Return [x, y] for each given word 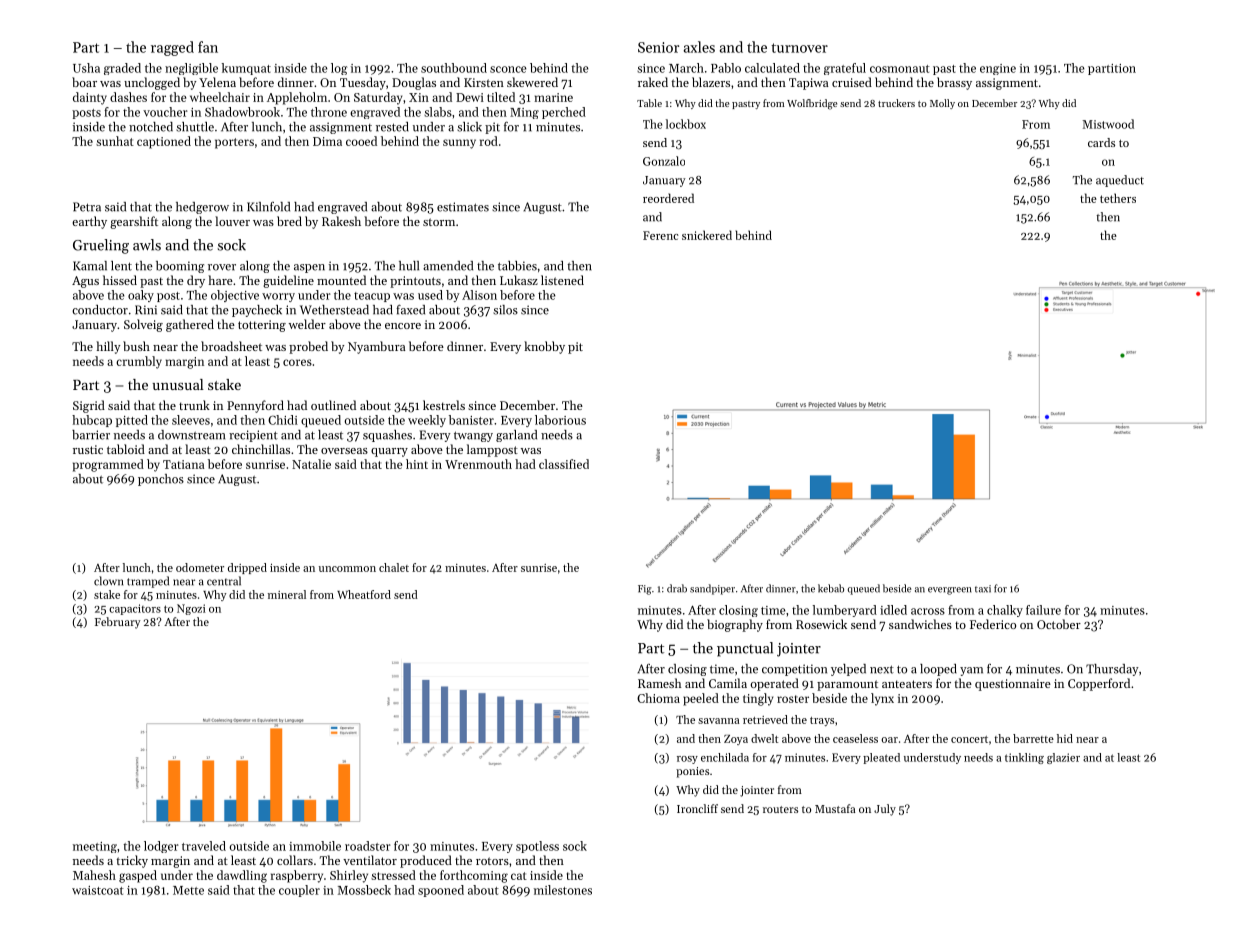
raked [653, 82]
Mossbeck [364, 890]
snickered [707, 235]
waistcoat [98, 890]
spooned [441, 891]
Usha [86, 68]
